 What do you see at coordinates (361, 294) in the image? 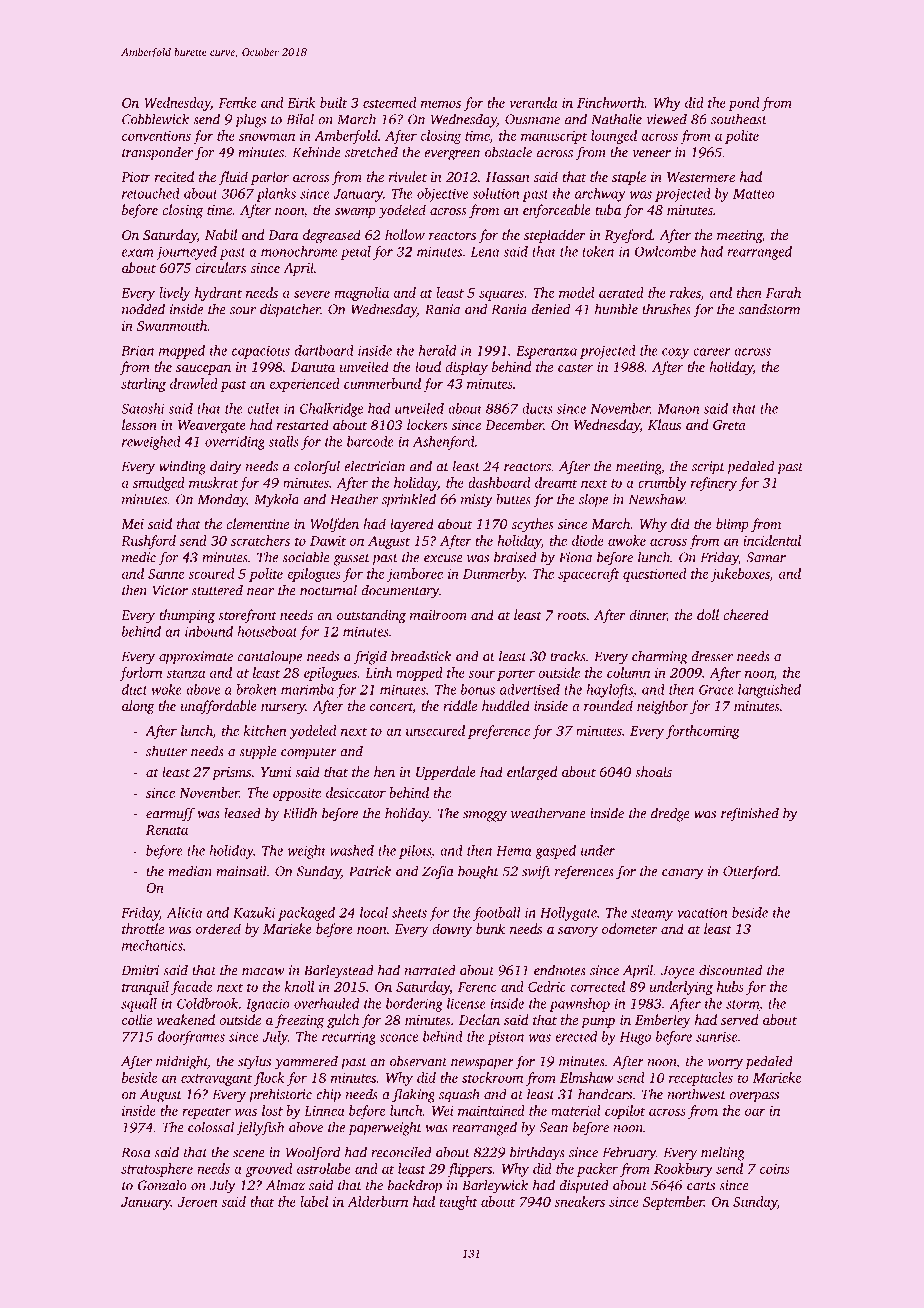
I see `magnolia` at bounding box center [361, 294].
